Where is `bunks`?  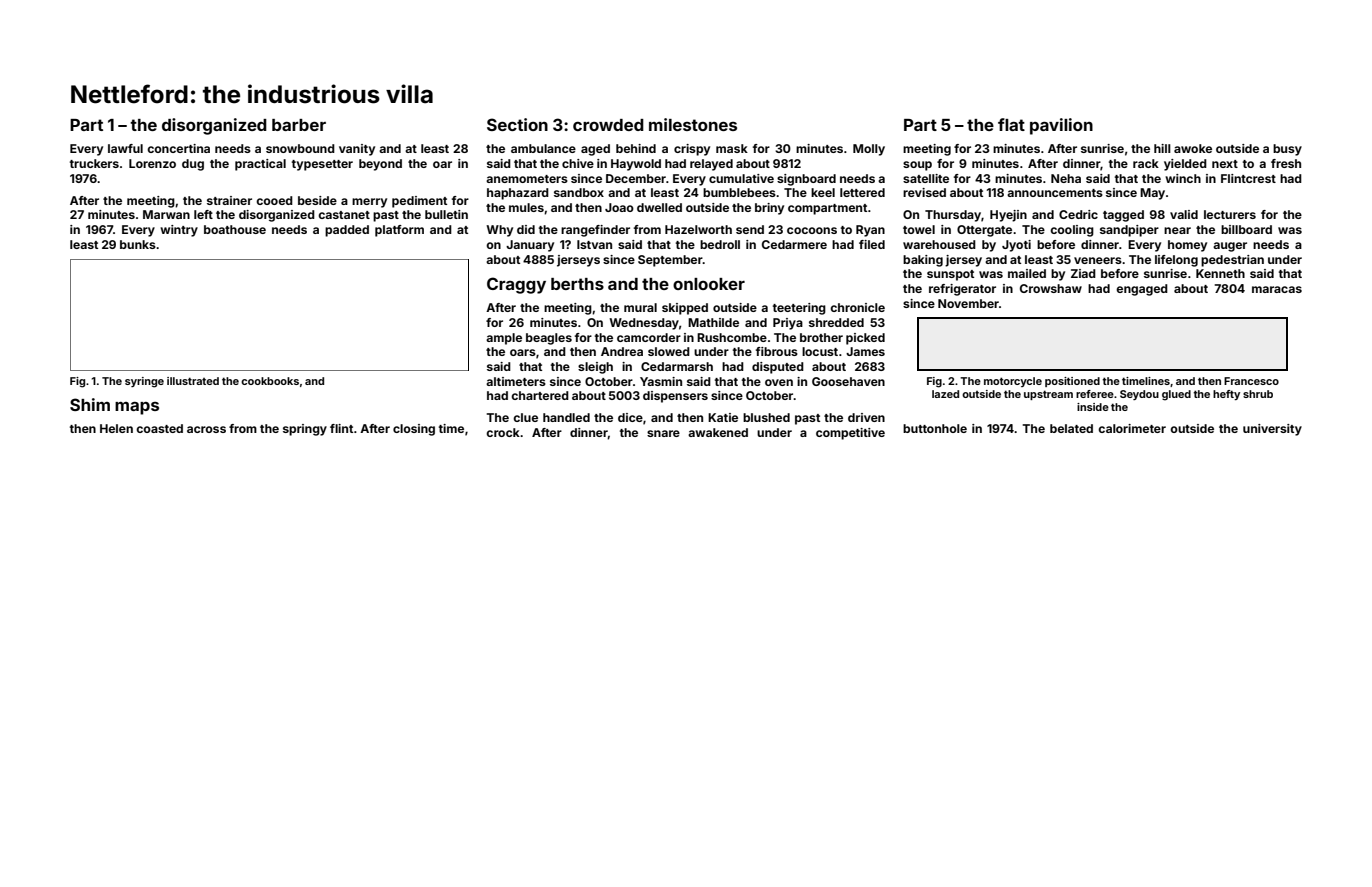
bunks is located at coordinates (138, 244).
